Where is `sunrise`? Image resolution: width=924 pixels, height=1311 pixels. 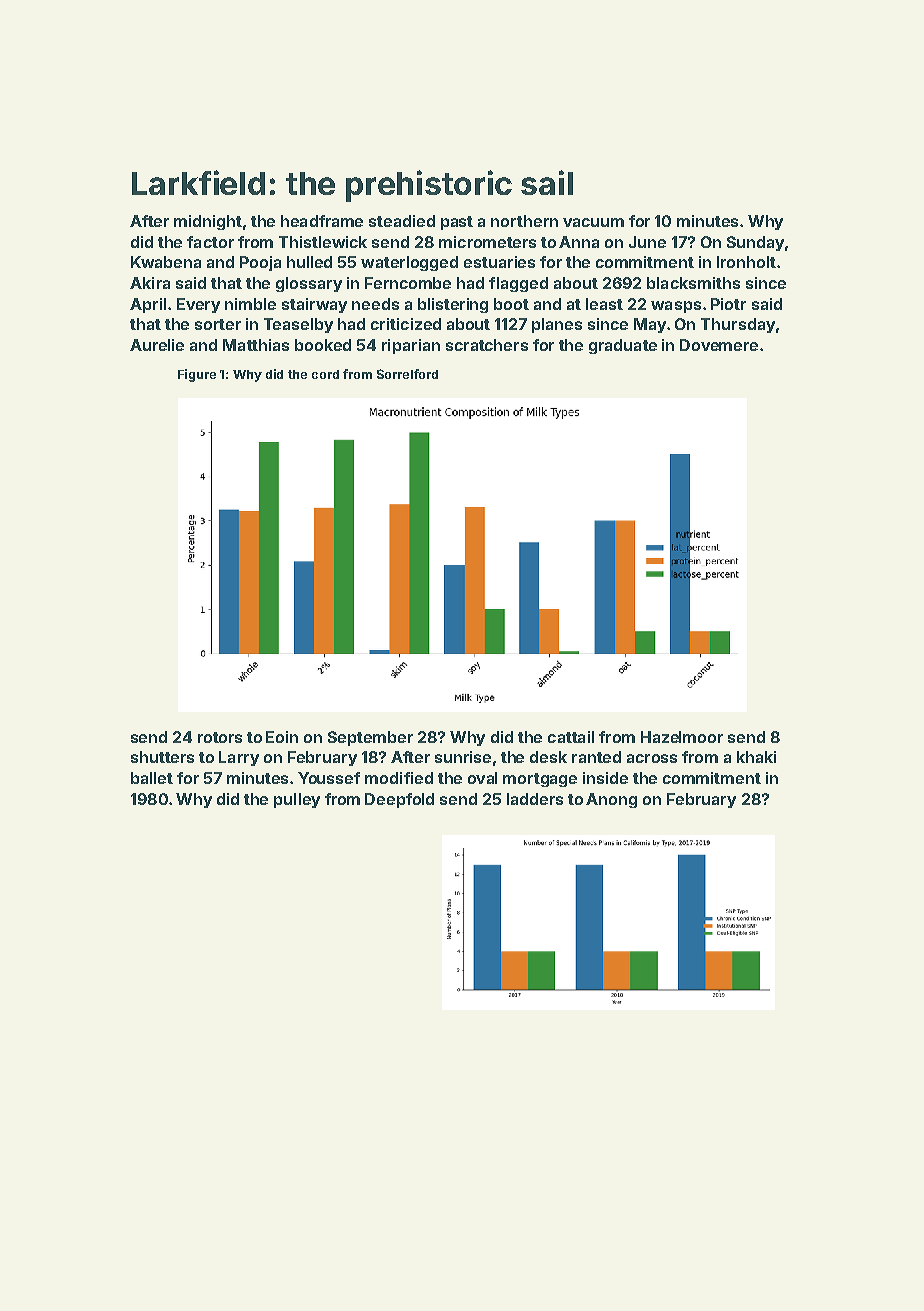
sunrise is located at coordinates (463, 757).
